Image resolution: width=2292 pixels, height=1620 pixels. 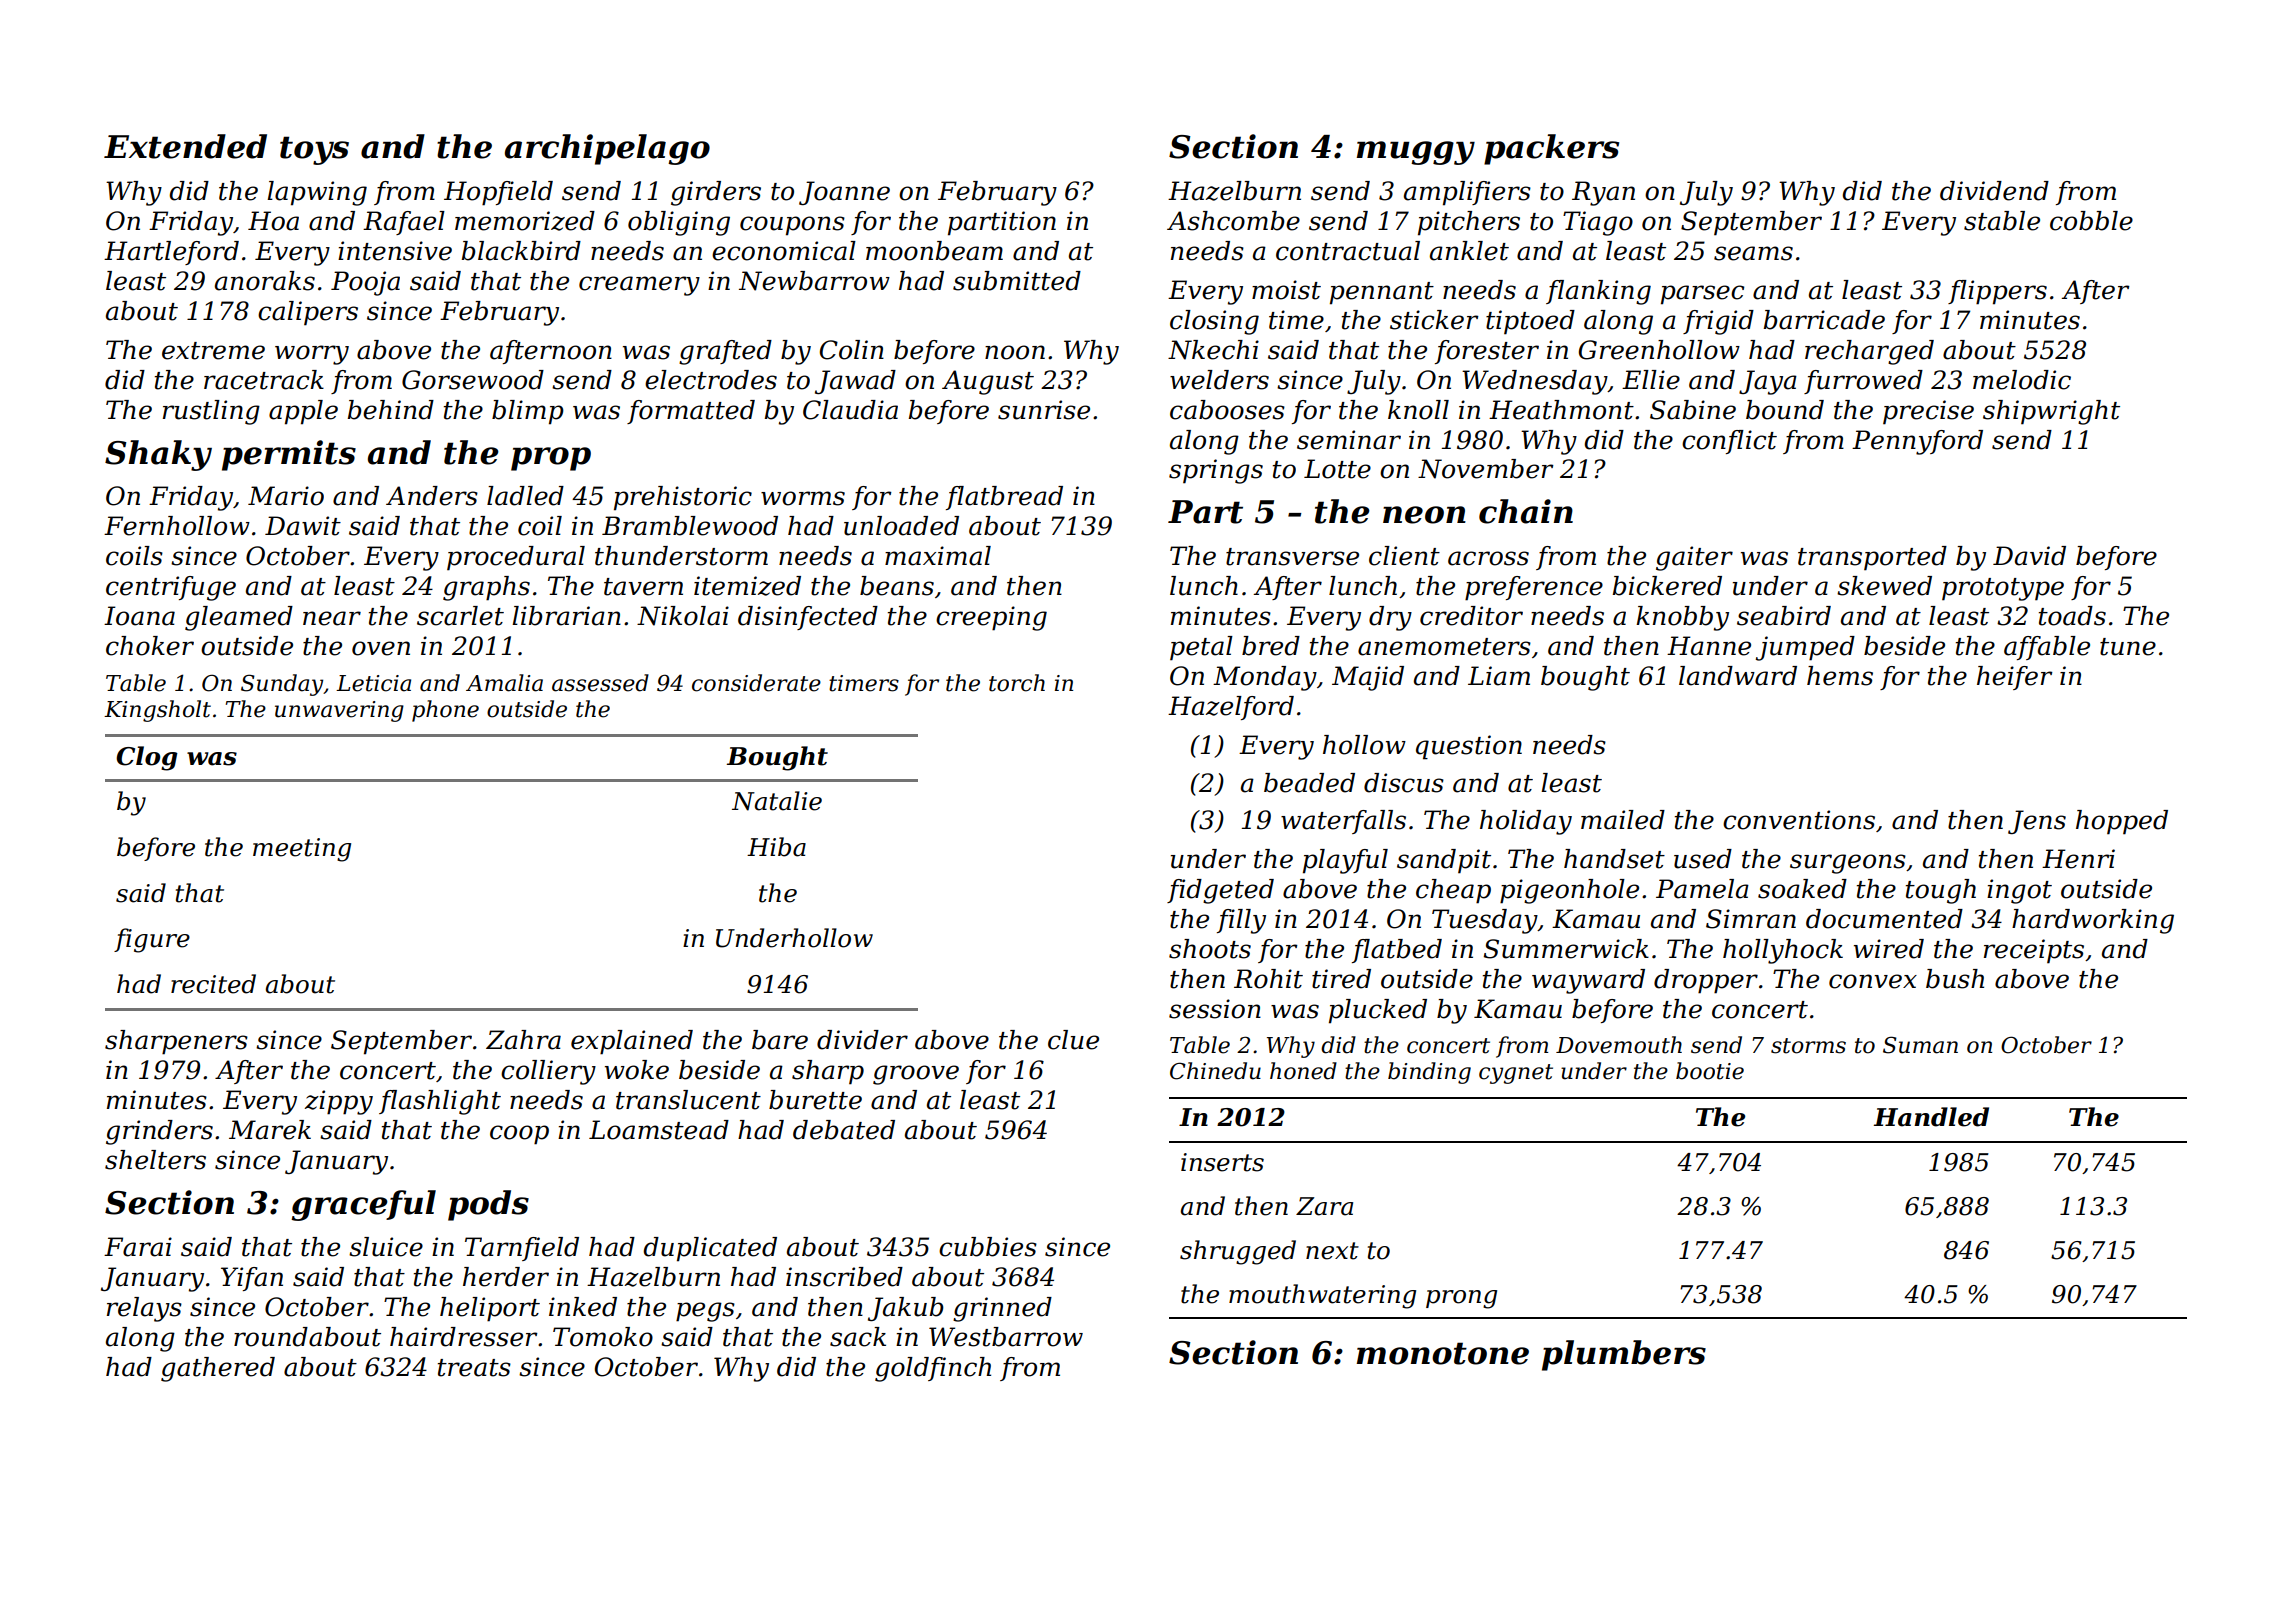 I want to click on treats, so click(x=474, y=1368).
